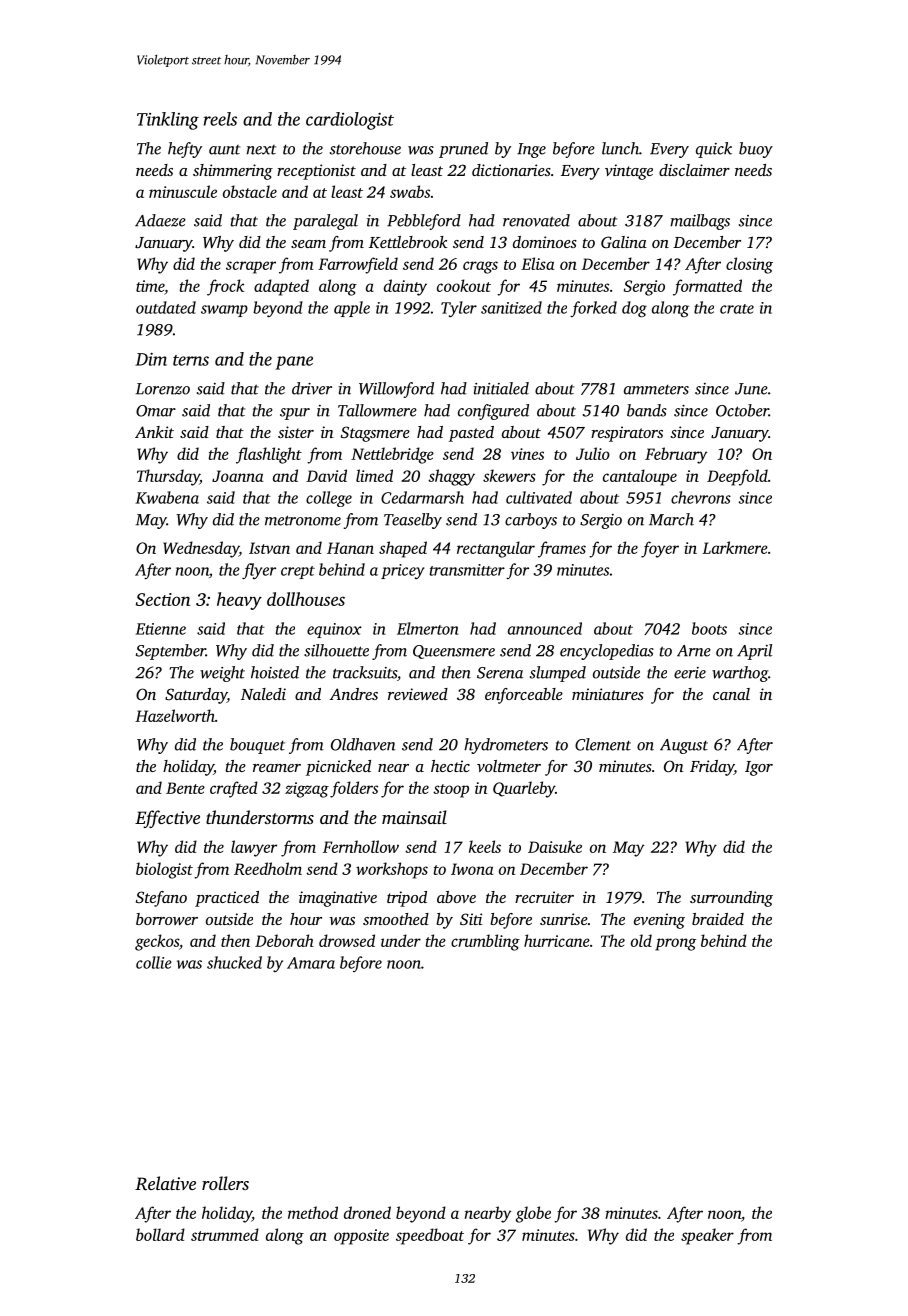 Image resolution: width=908 pixels, height=1316 pixels. I want to click on February, so click(676, 455).
